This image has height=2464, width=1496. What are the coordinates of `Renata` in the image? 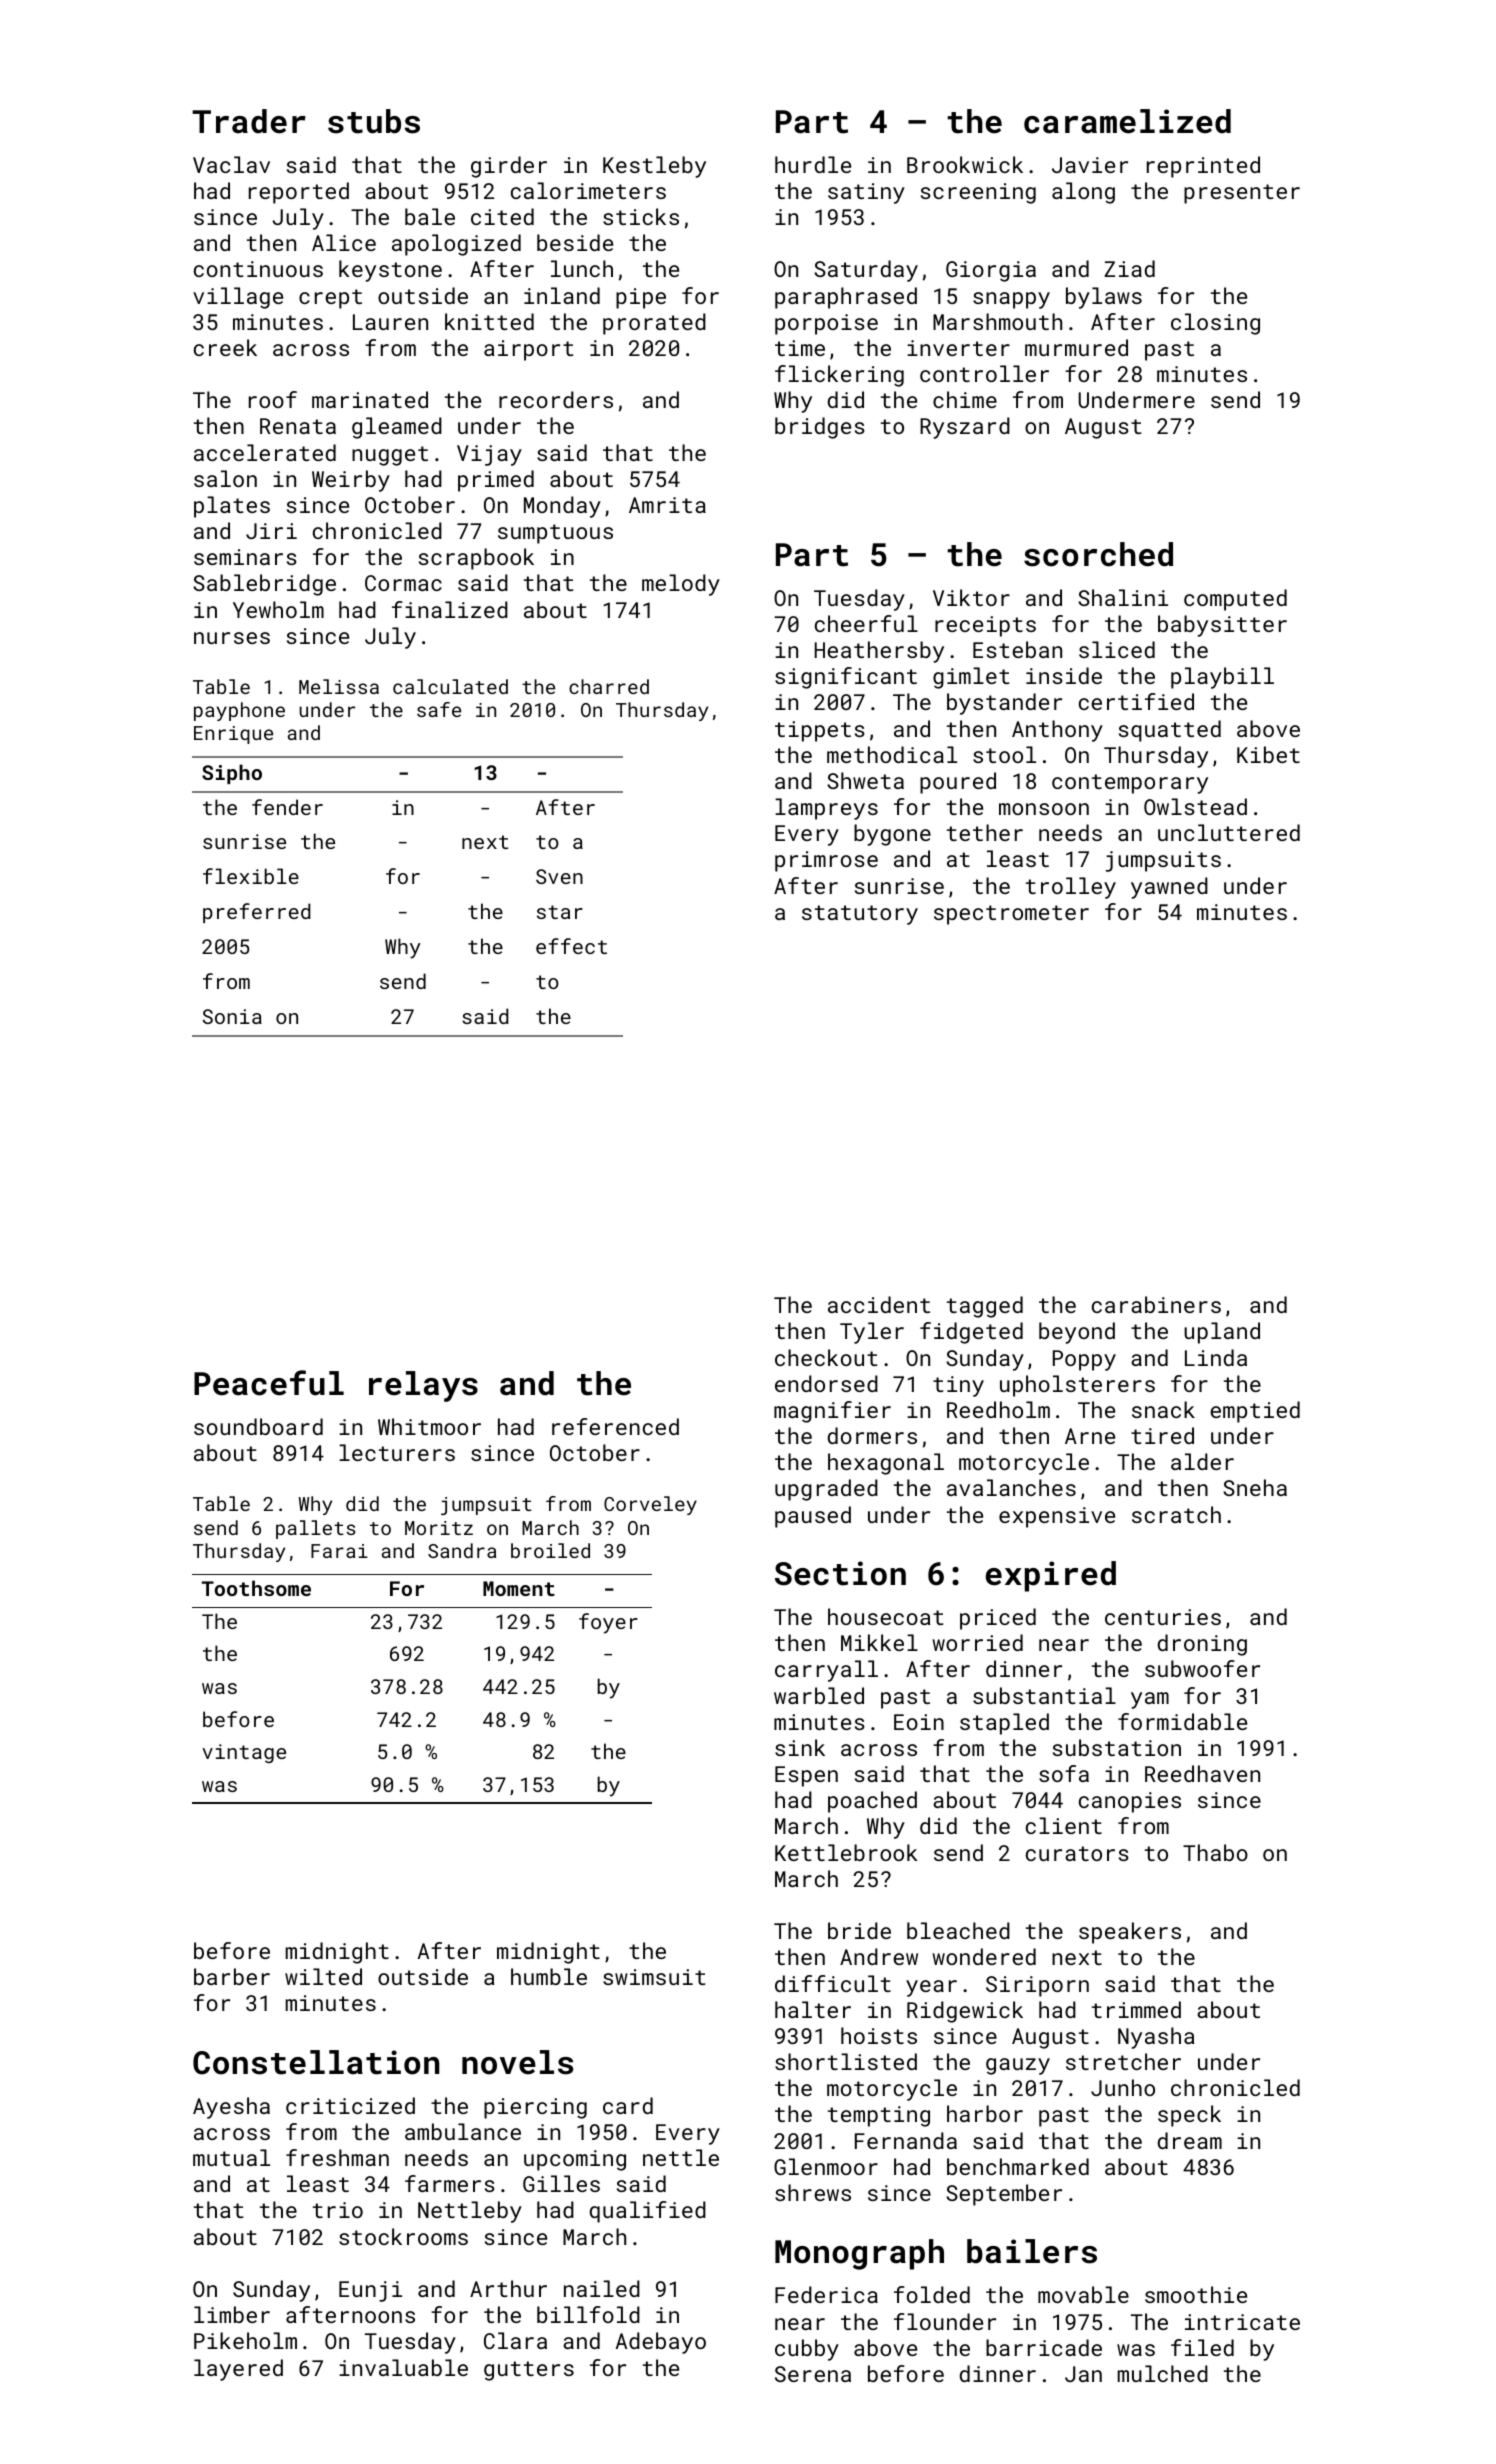 It's located at (298, 426).
